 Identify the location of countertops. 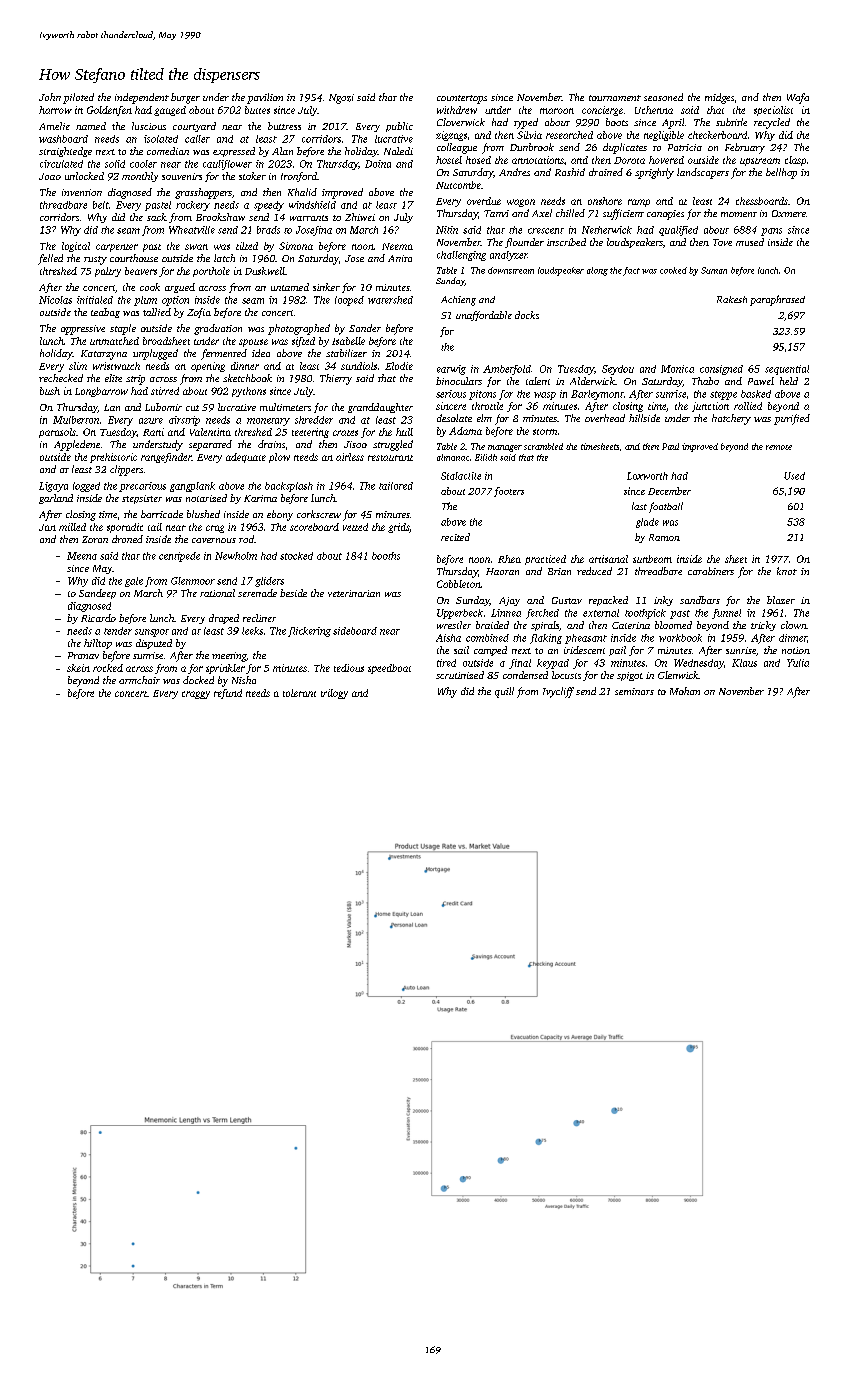
(462, 99).
